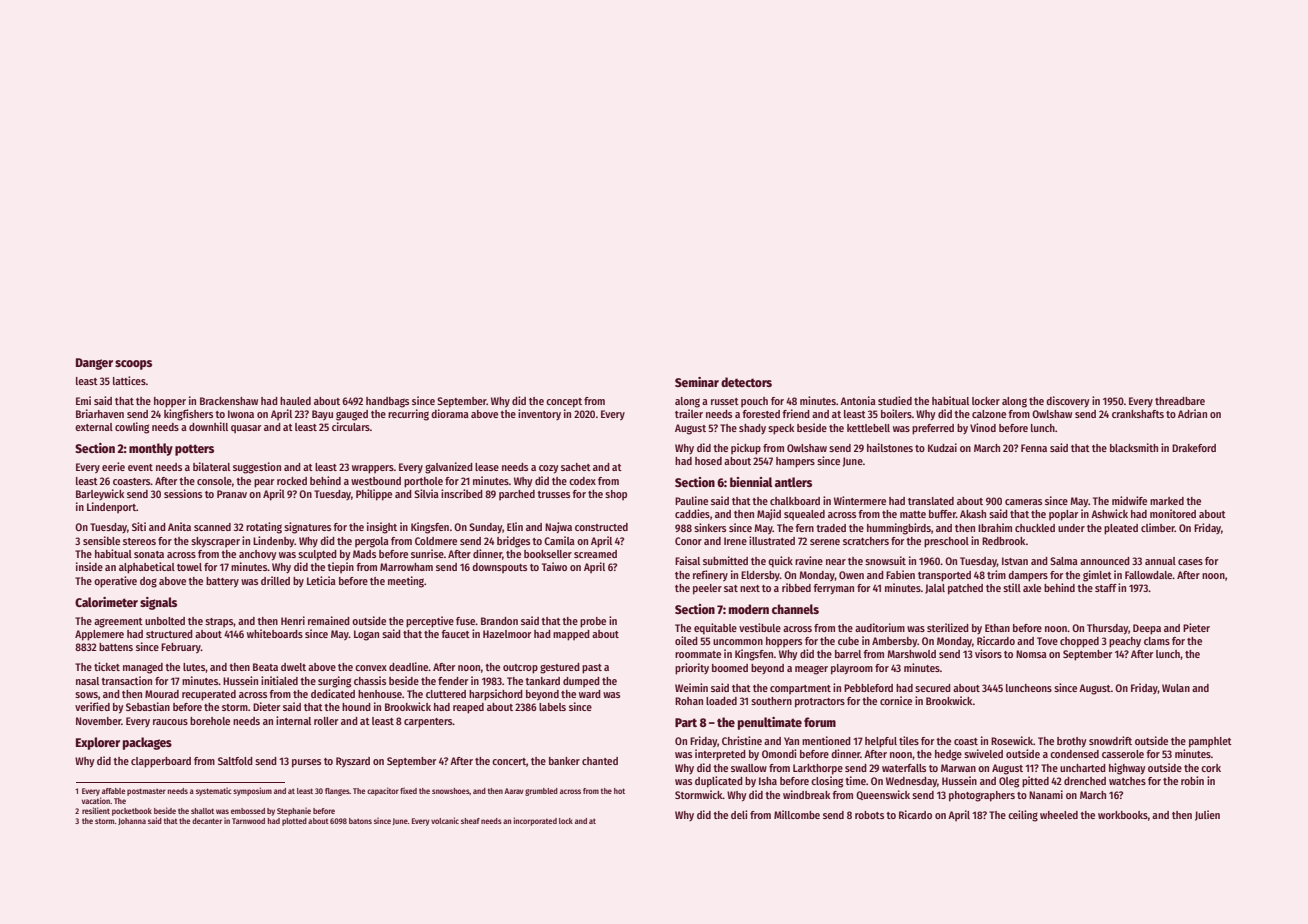 The width and height of the page is (1308, 924). Describe the element at coordinates (535, 821) in the page. I see `incorporated` at that location.
